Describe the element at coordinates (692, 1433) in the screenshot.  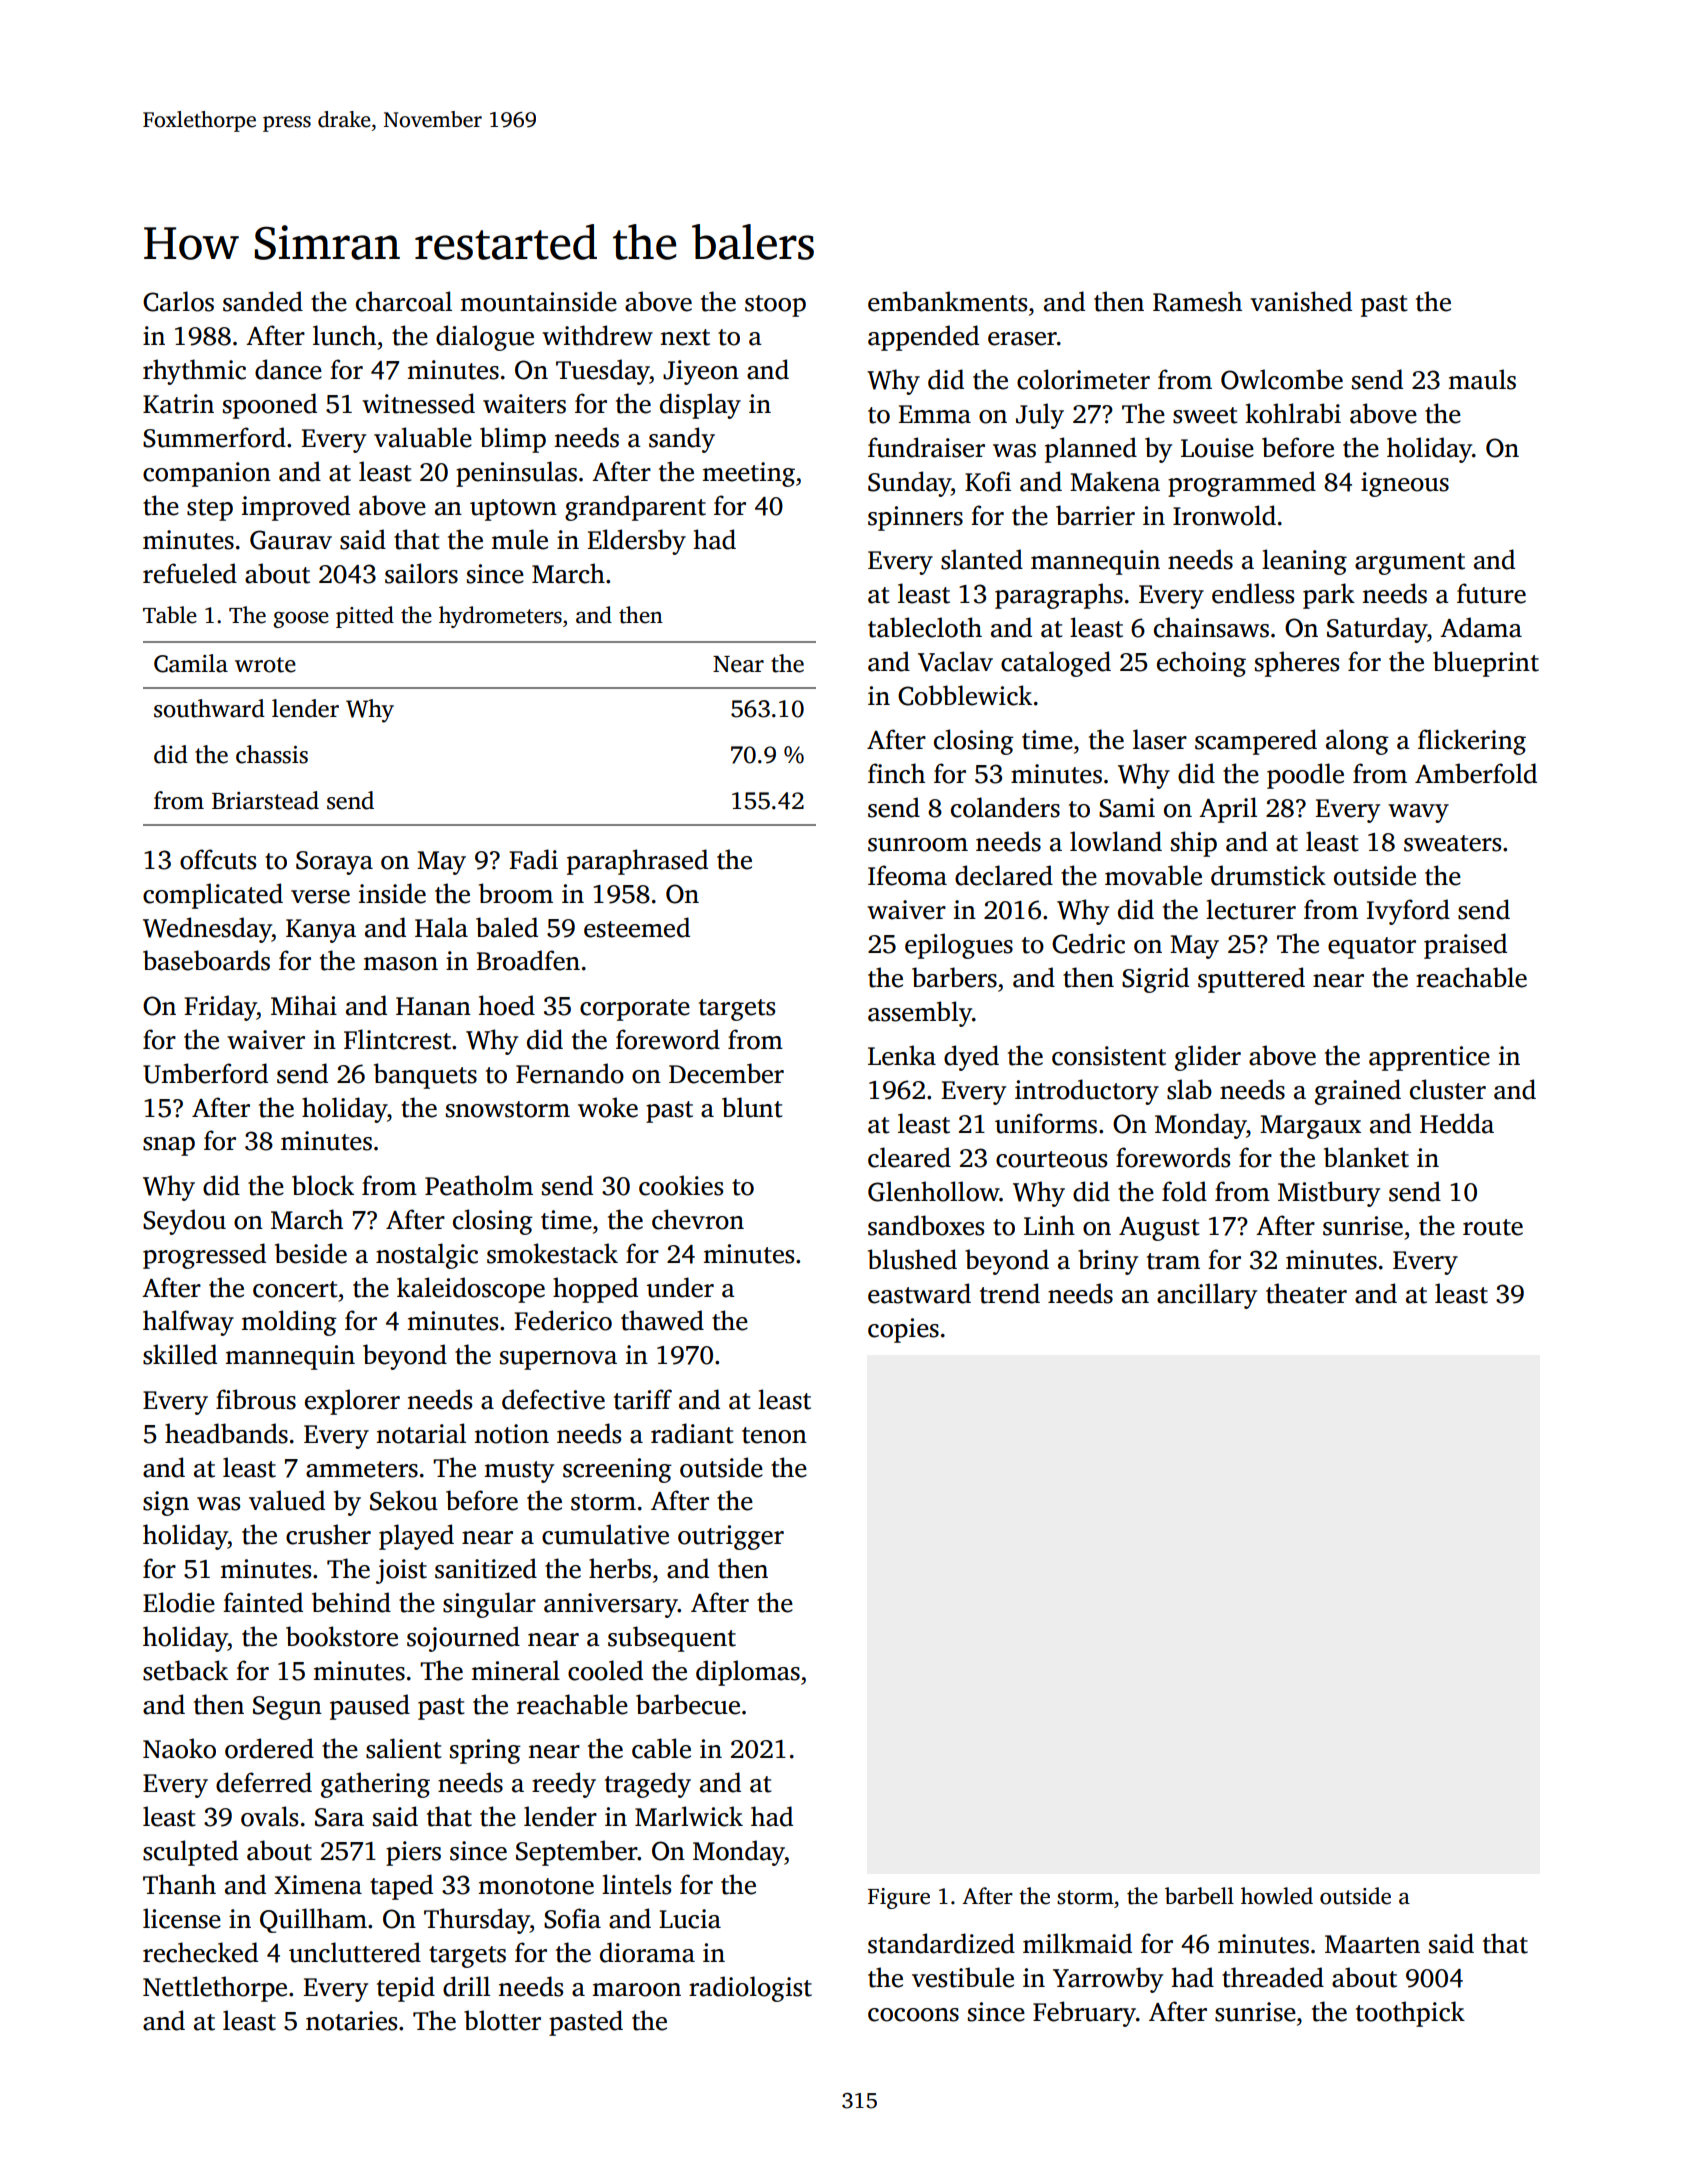
I see `radiant` at that location.
